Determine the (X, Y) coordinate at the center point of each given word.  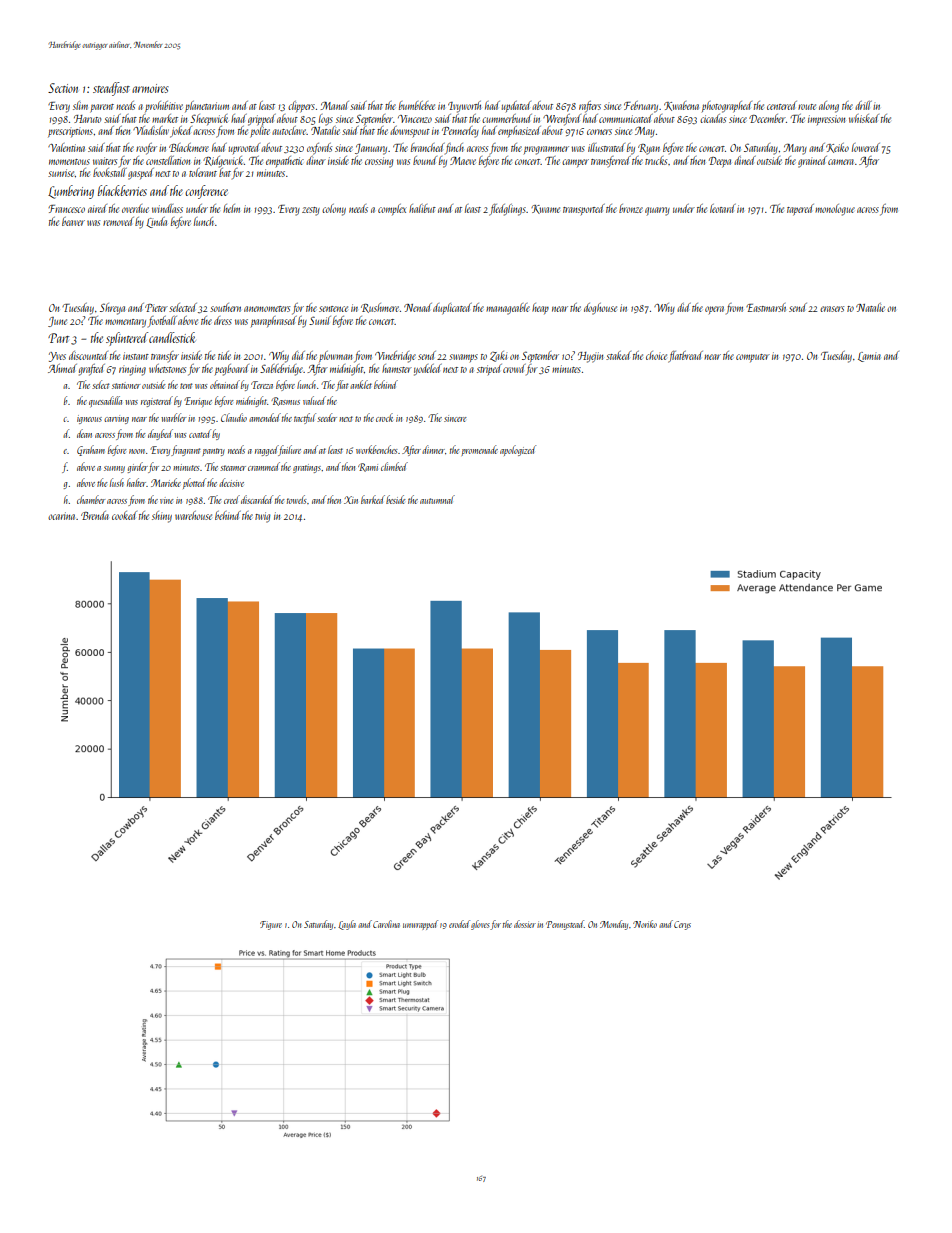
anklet (361, 384)
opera (714, 310)
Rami (368, 467)
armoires (150, 88)
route (807, 107)
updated (516, 106)
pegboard (232, 370)
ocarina (61, 516)
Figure (271, 925)
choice (656, 355)
